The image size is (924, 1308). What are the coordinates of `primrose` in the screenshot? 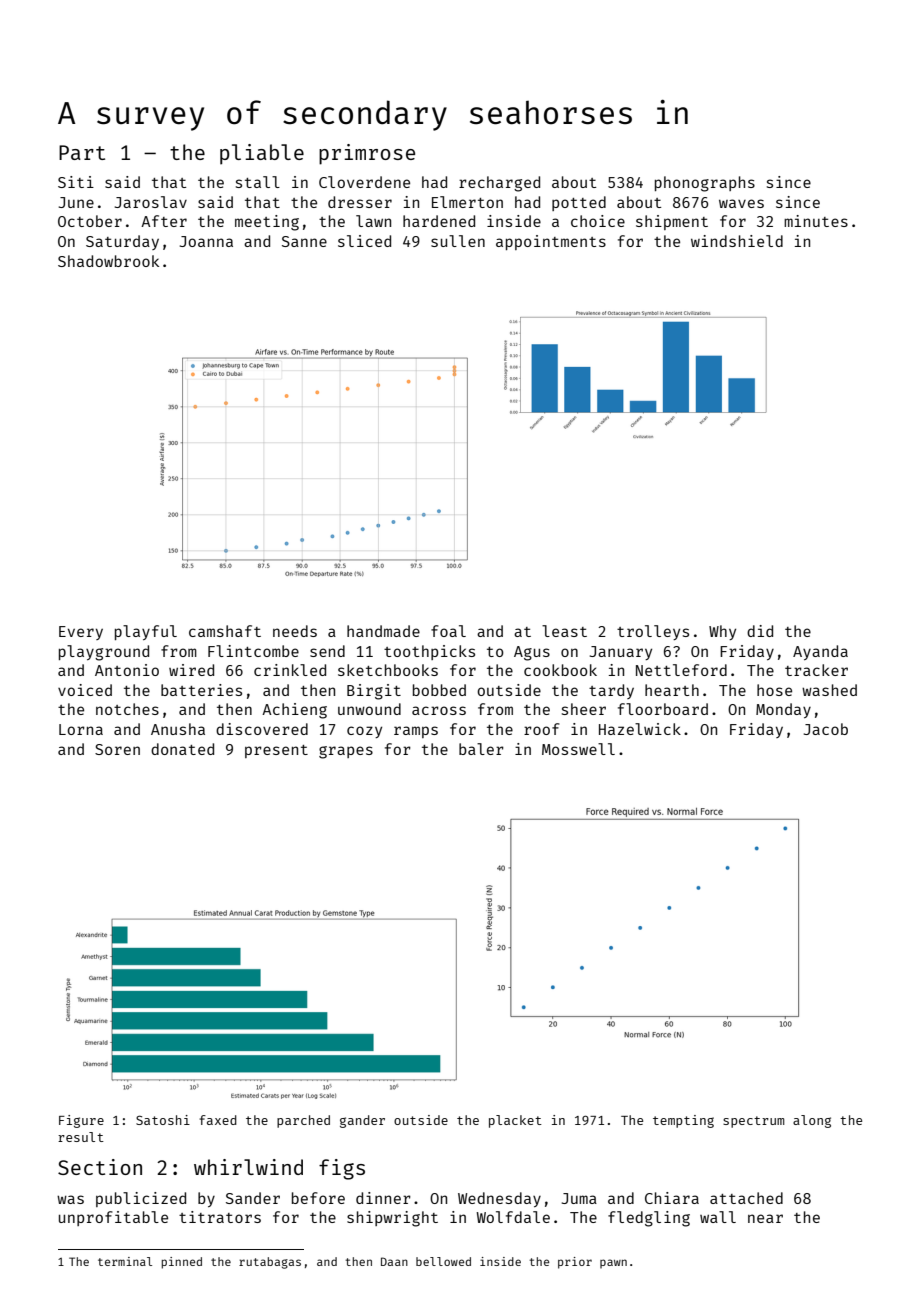 It's located at (367, 154).
